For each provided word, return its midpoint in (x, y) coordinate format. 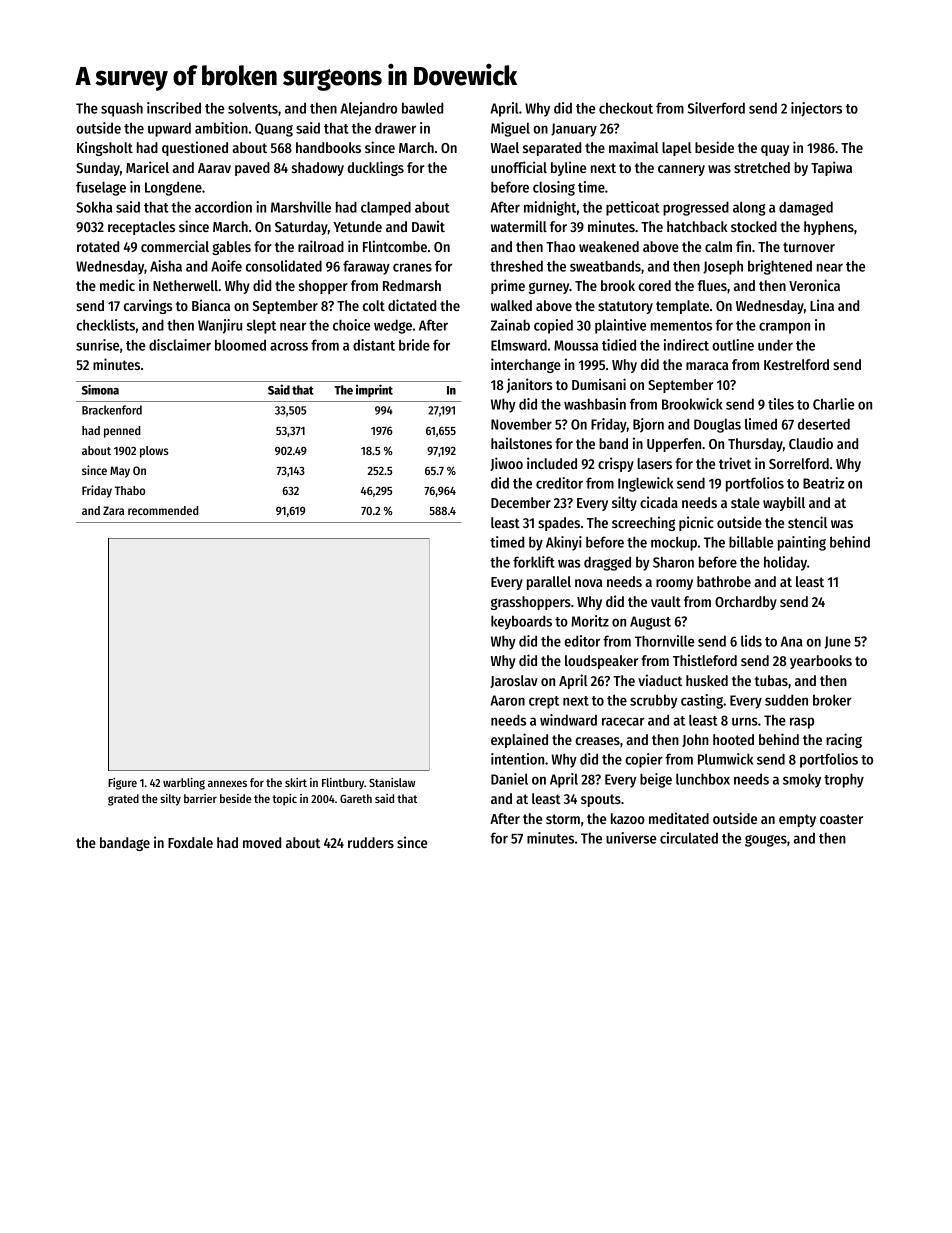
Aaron (507, 700)
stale (745, 502)
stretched (762, 167)
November (521, 424)
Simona (100, 389)
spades (559, 524)
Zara (113, 510)
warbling (184, 784)
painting (802, 543)
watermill (519, 226)
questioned (195, 148)
